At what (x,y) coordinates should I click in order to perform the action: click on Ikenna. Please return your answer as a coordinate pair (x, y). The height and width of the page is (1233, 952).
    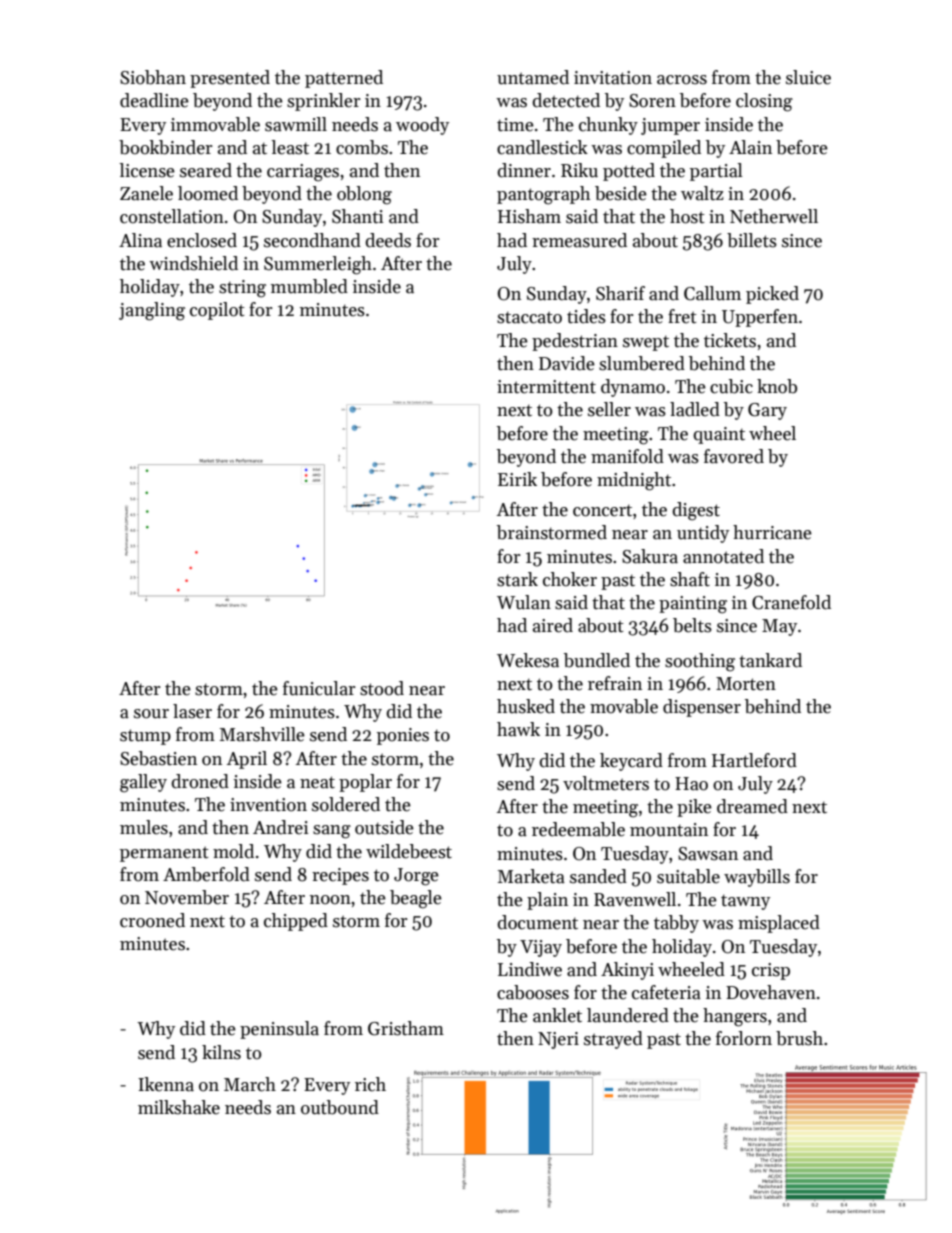
    Looking at the image, I should click on (166, 1084).
